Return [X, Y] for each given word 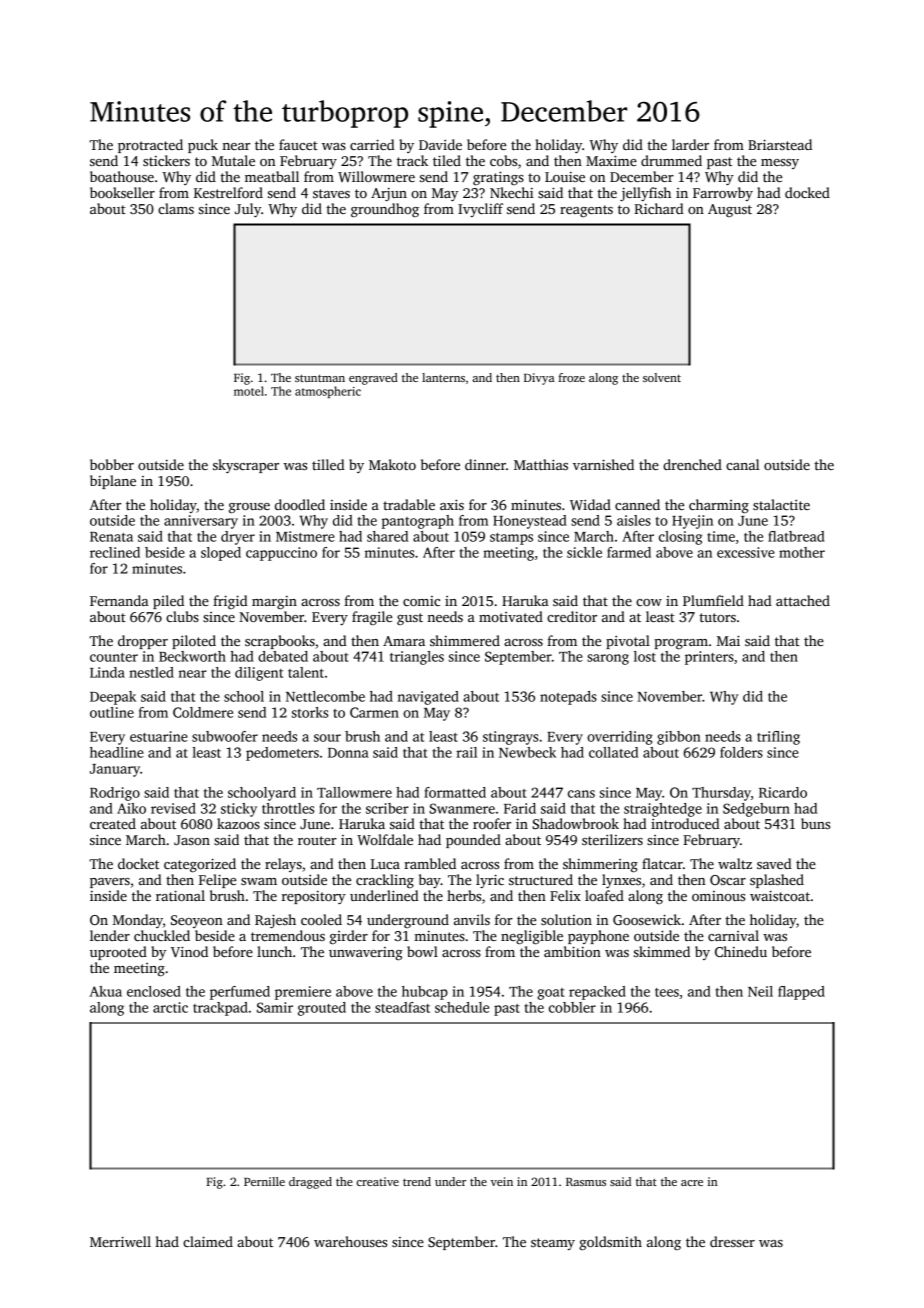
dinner [485, 464]
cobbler [572, 1007]
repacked [597, 993]
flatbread [796, 536]
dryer [238, 538]
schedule [462, 1007]
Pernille [264, 1181]
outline [112, 712]
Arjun [389, 194]
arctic [170, 1007]
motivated [511, 616]
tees [667, 992]
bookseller [122, 192]
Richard [659, 208]
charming [719, 506]
